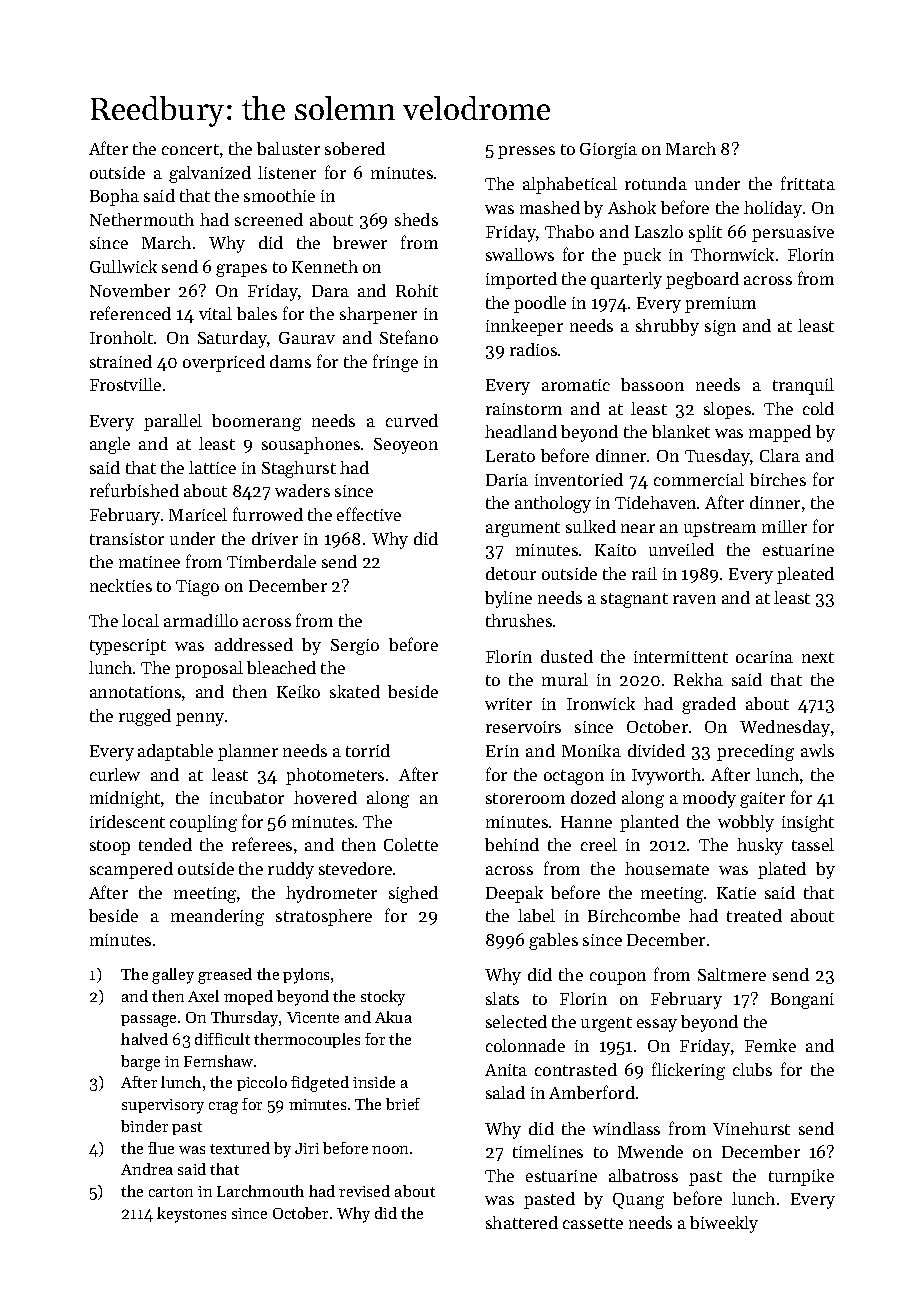  Describe the element at coordinates (190, 149) in the document. I see `concert` at that location.
